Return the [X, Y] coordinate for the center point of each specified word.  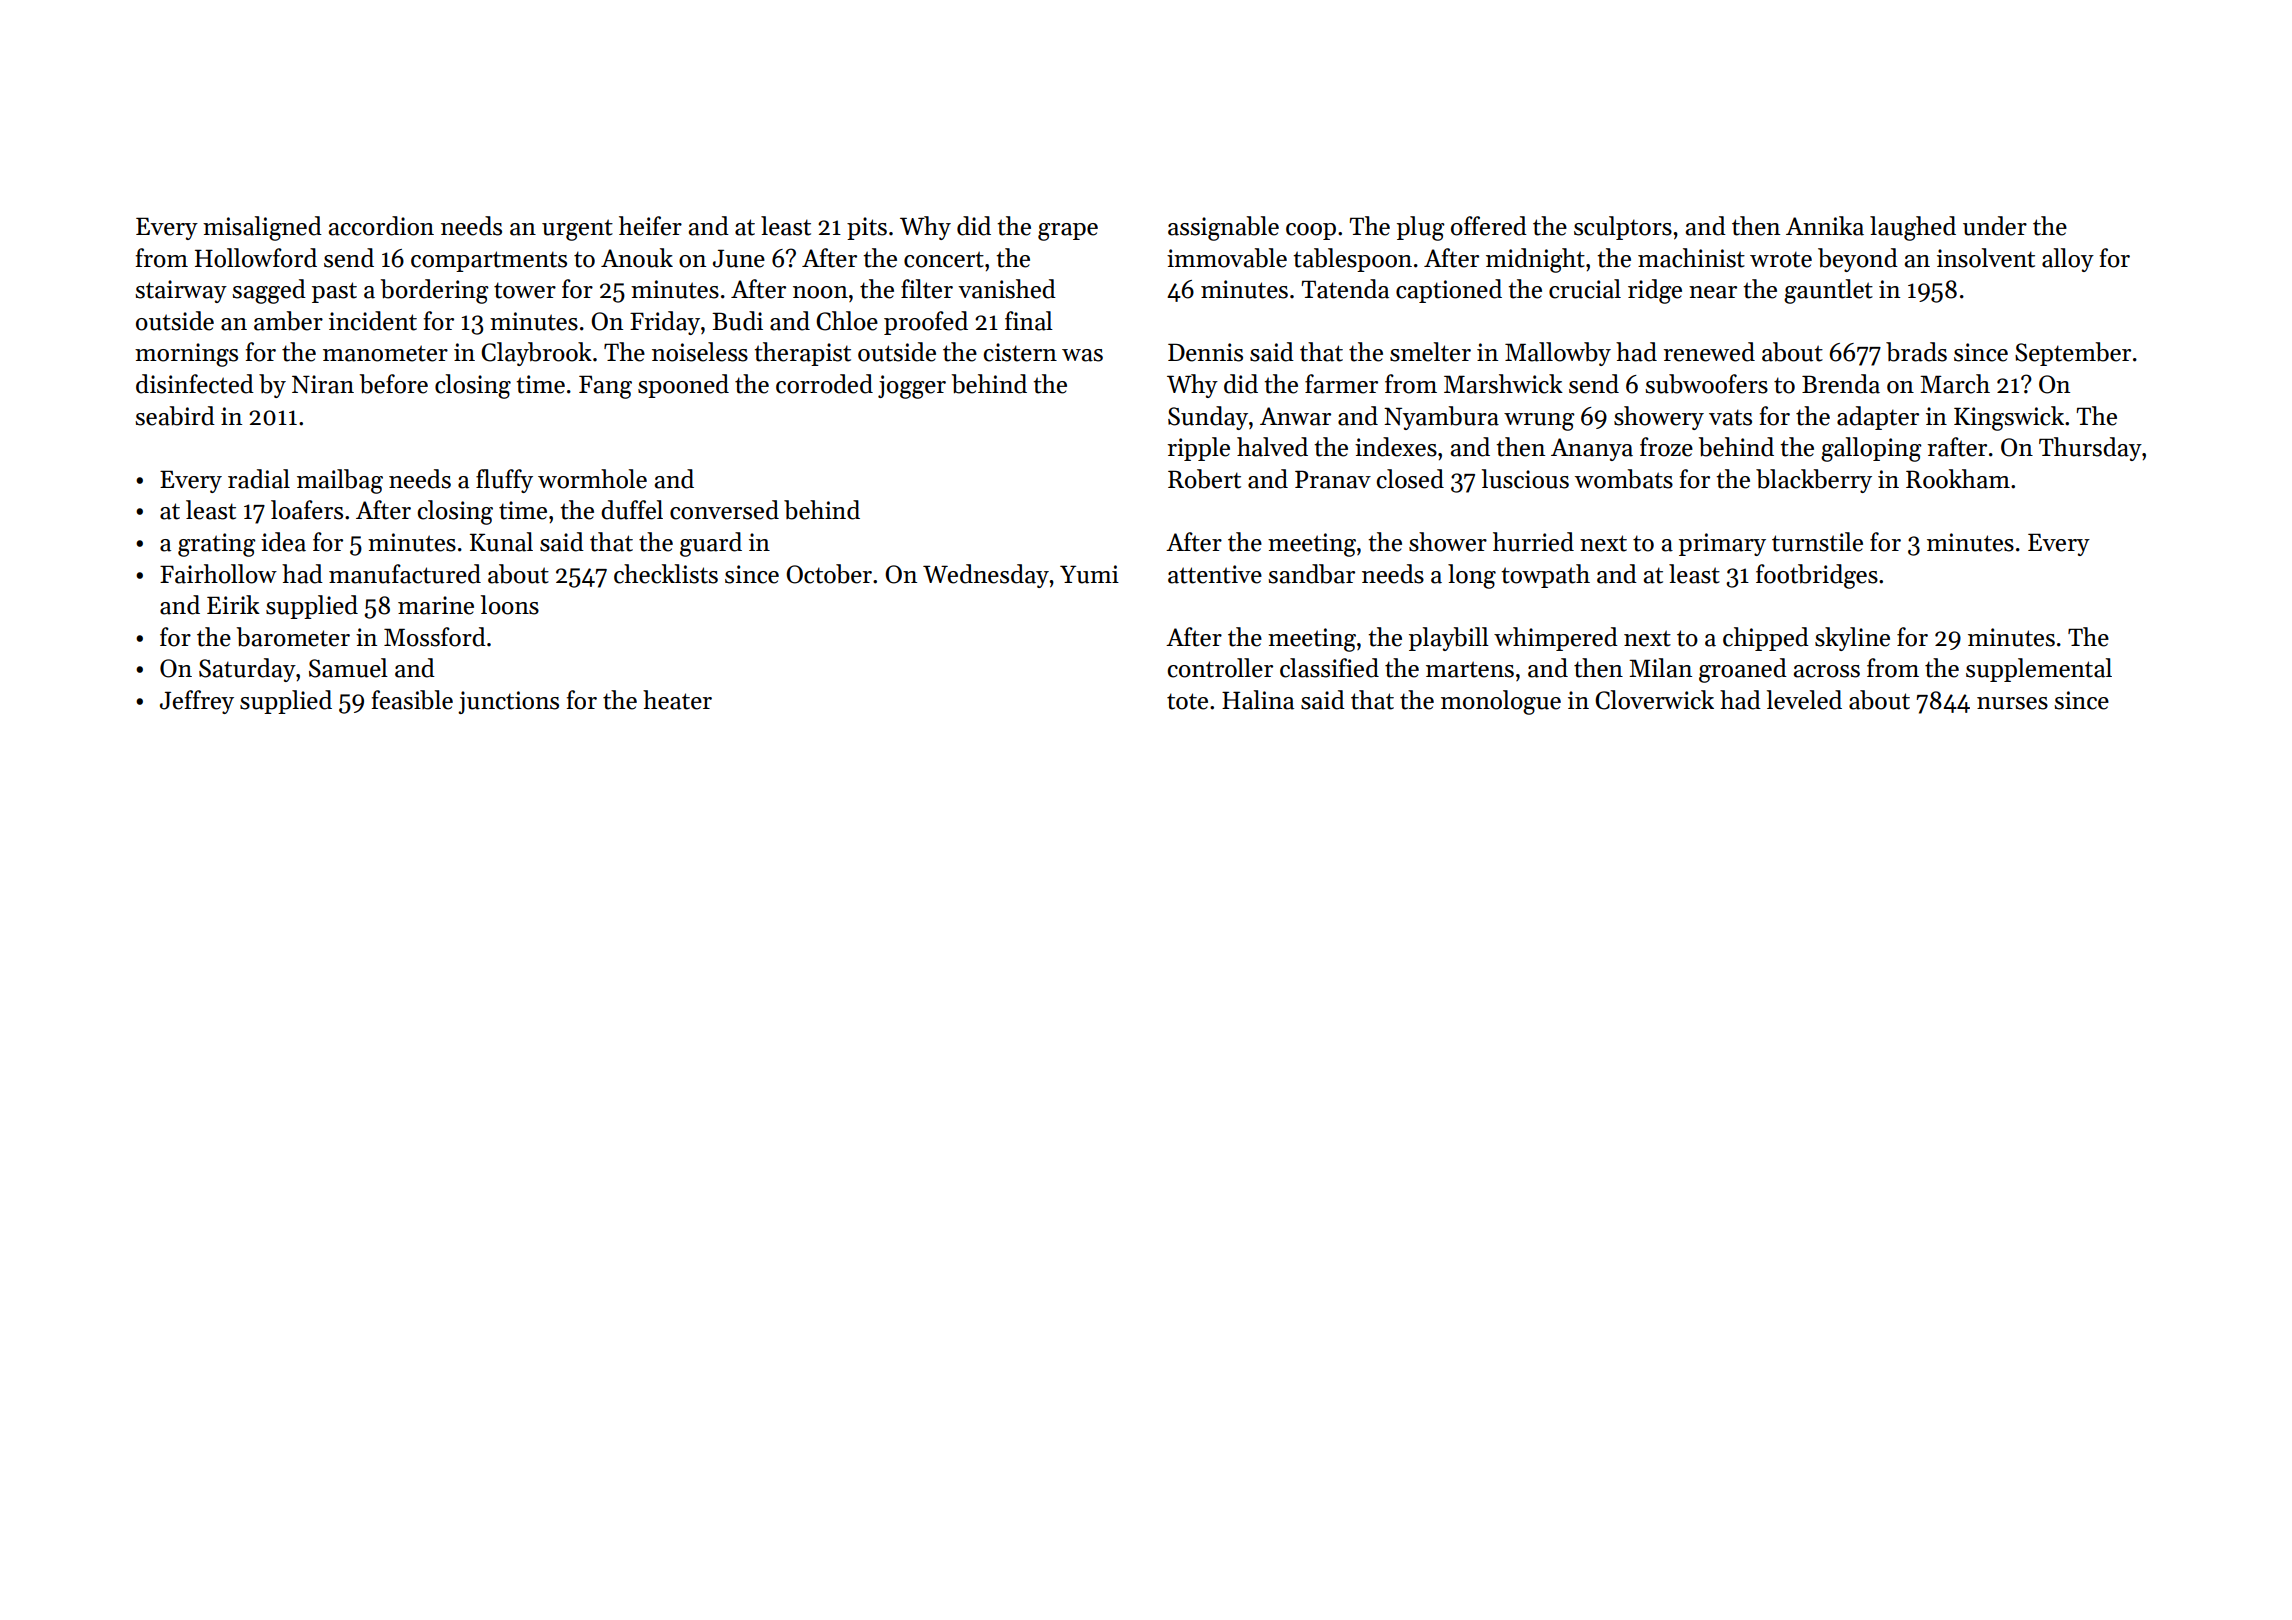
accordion [381, 226]
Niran [323, 384]
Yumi [1089, 574]
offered [1489, 226]
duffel [632, 510]
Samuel [348, 668]
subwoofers [1706, 384]
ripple [1199, 449]
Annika [1825, 226]
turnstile [1817, 542]
